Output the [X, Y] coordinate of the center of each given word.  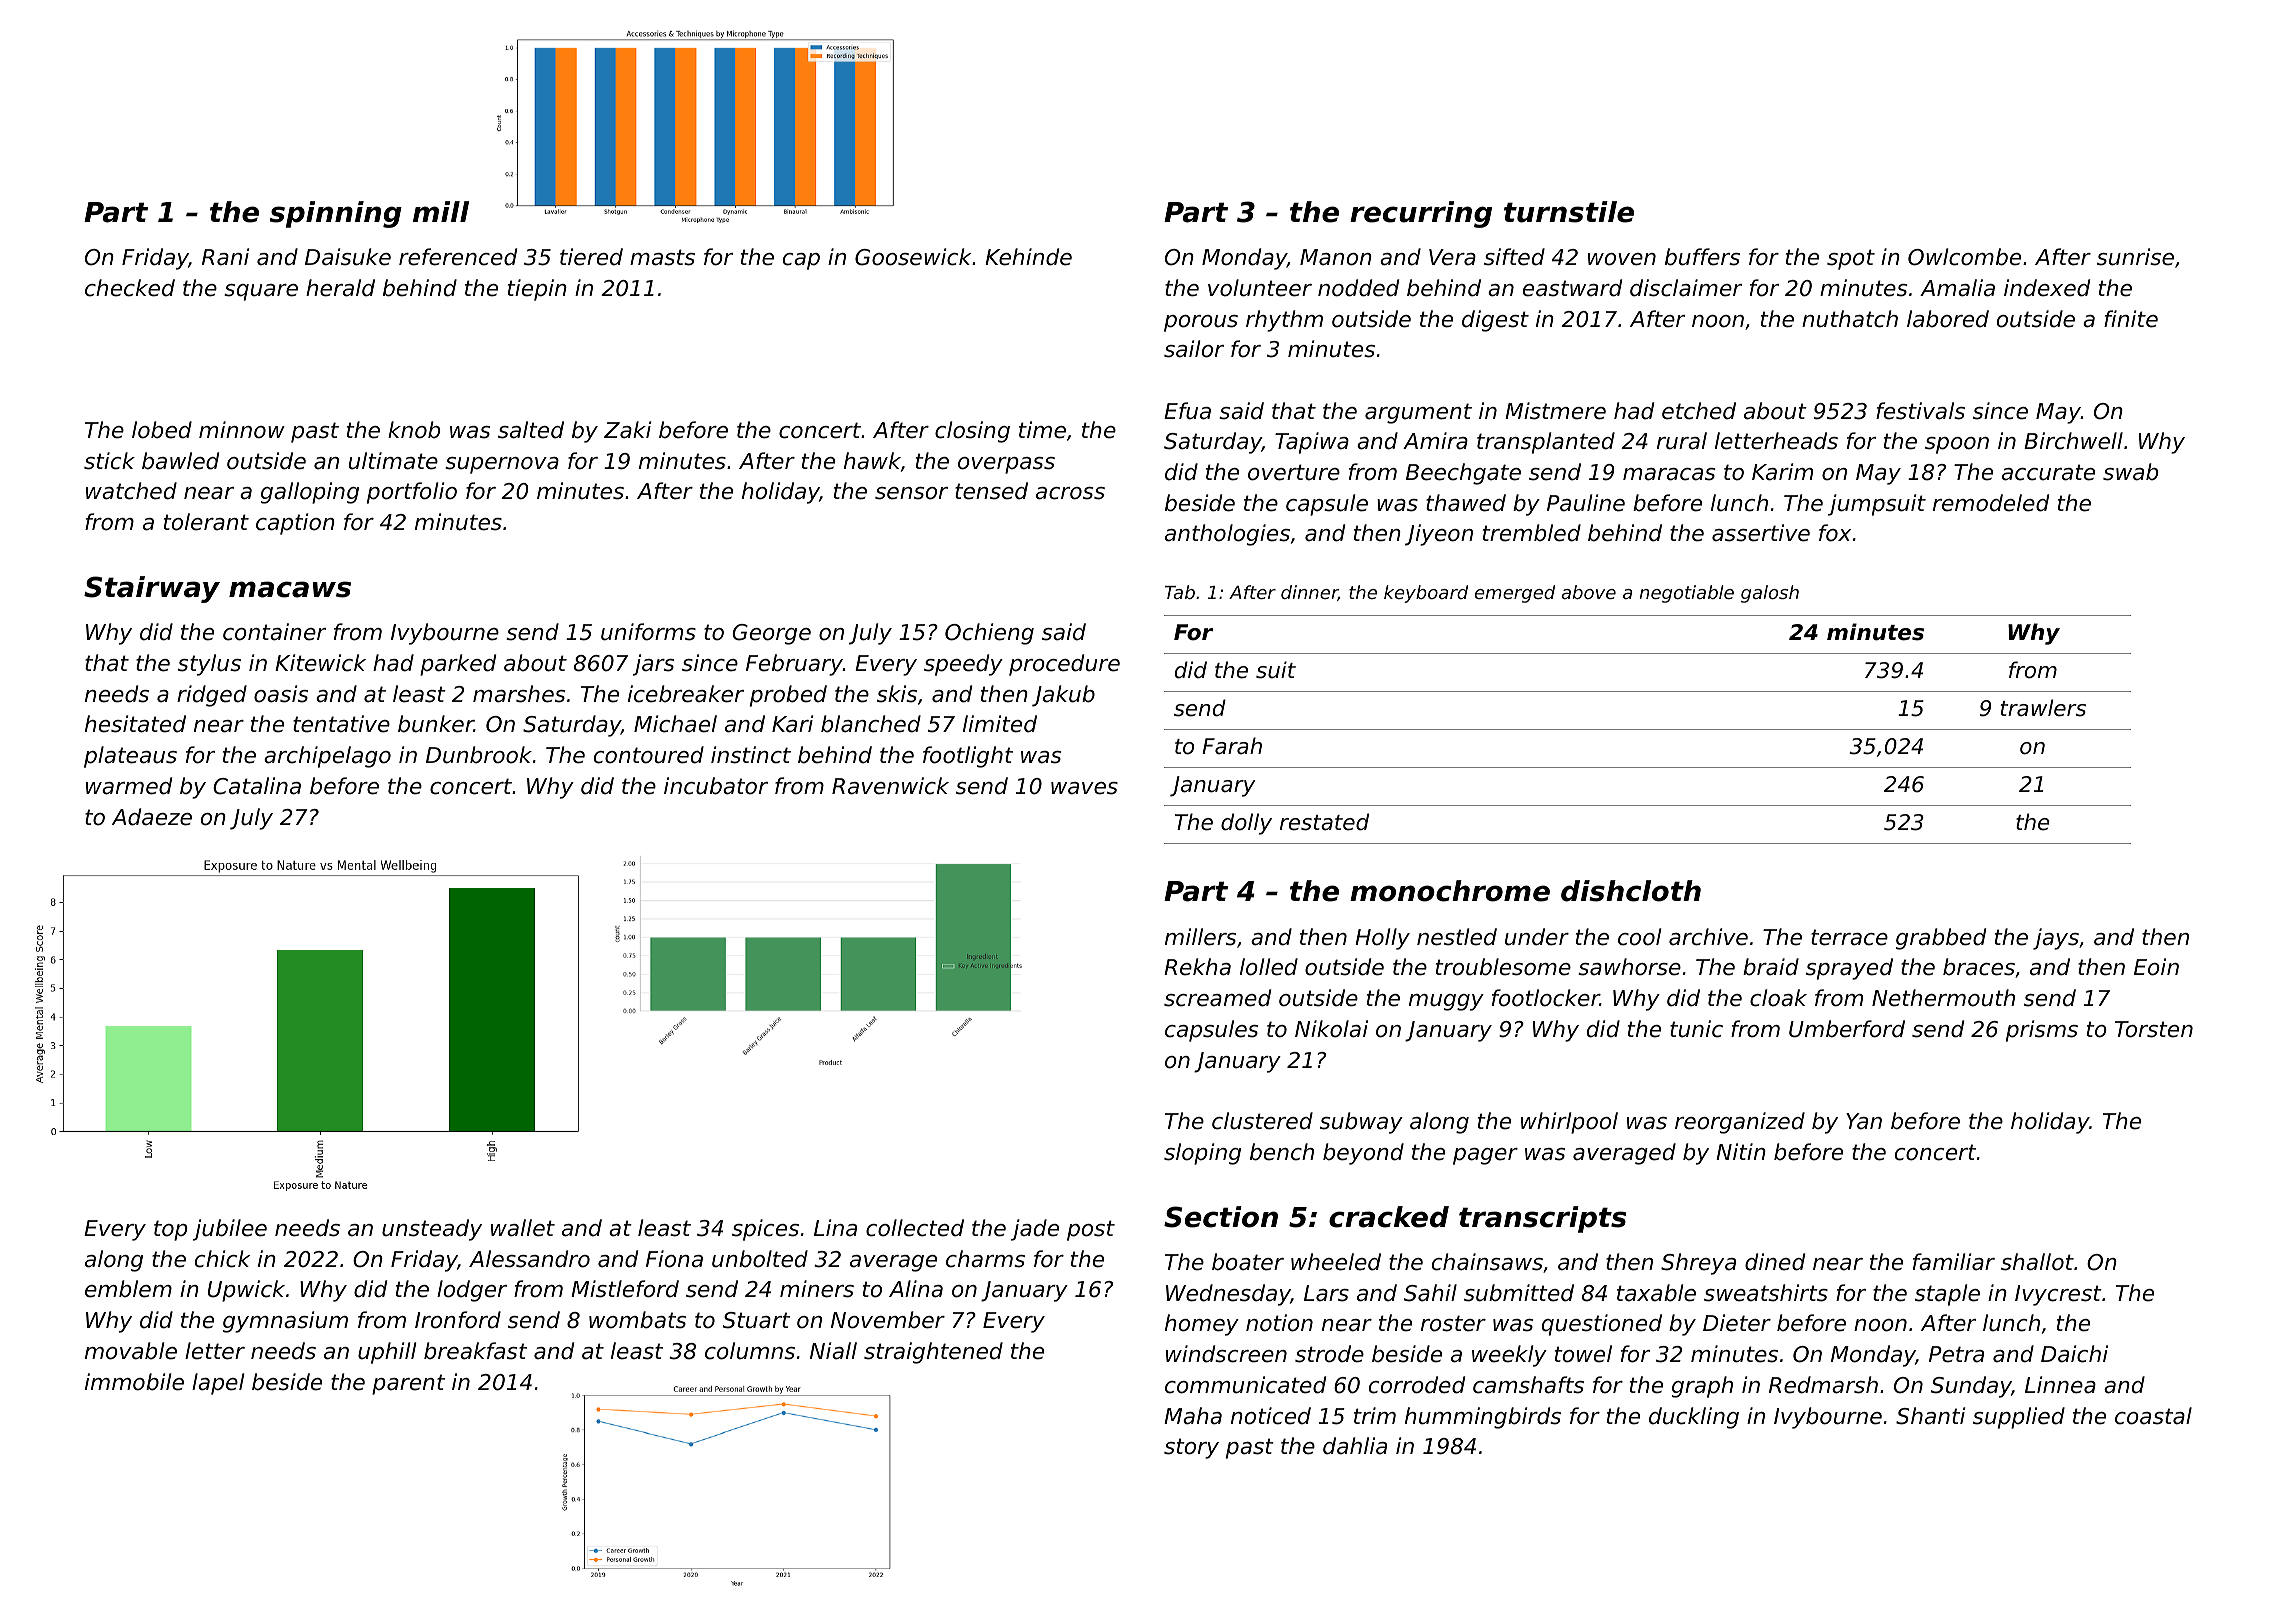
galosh [1770, 594]
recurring [1421, 214]
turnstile [1569, 212]
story [1191, 1448]
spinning [336, 214]
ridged [212, 696]
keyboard [1426, 594]
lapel [218, 1384]
